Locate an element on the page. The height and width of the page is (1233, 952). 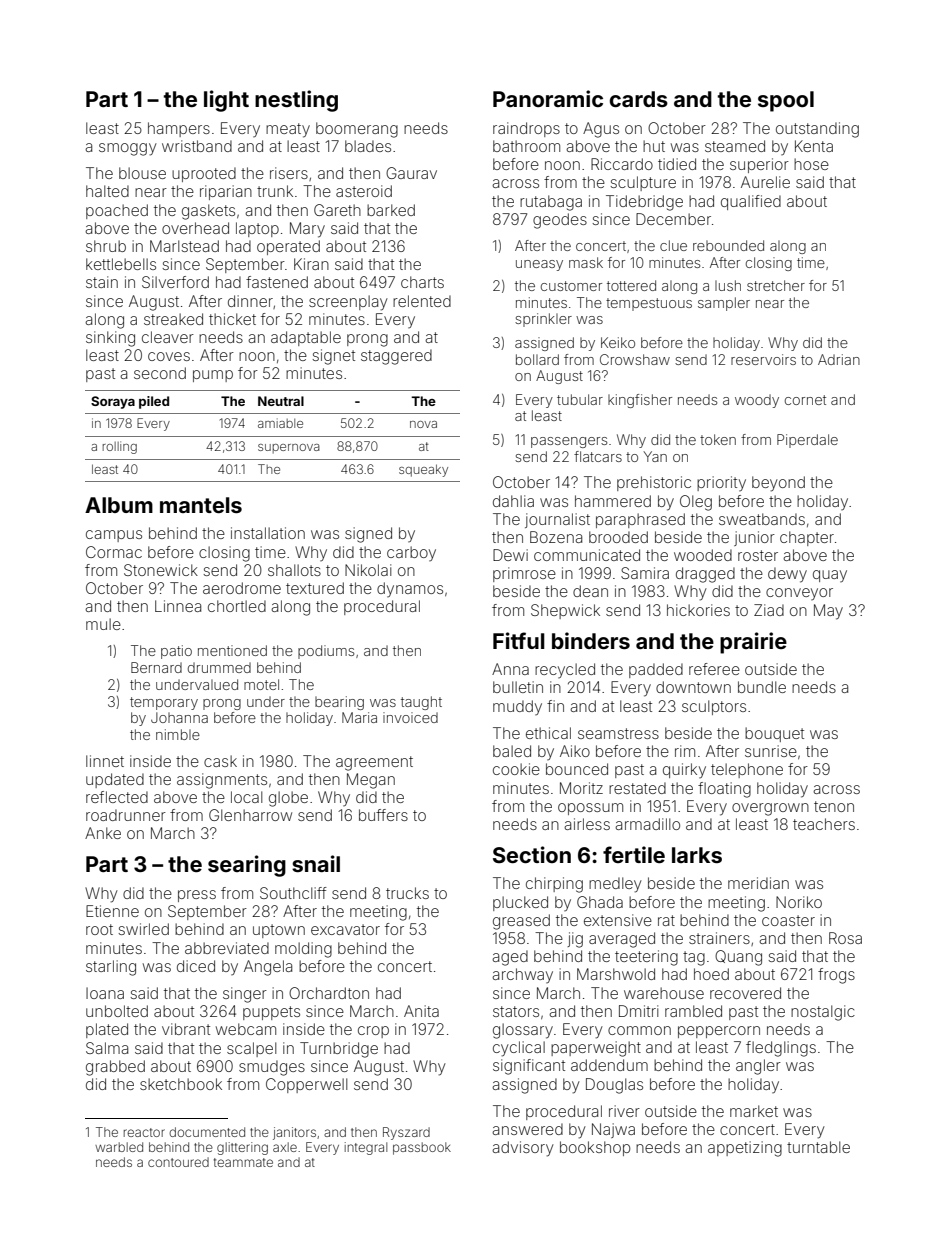
halted is located at coordinates (107, 191).
